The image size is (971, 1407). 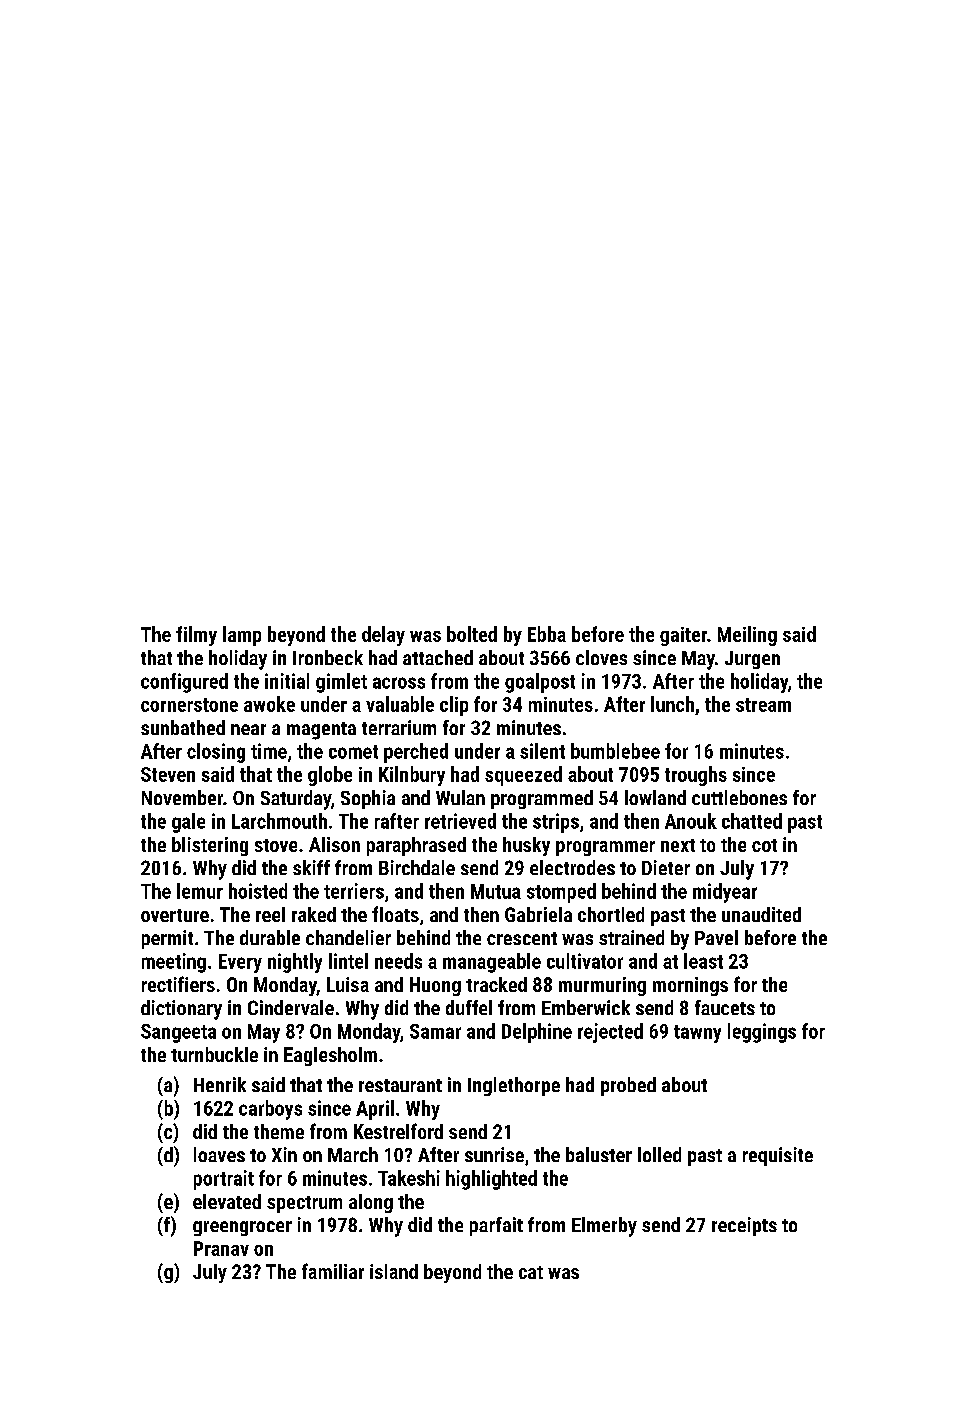 What do you see at coordinates (400, 1085) in the screenshot?
I see `restaurant` at bounding box center [400, 1085].
